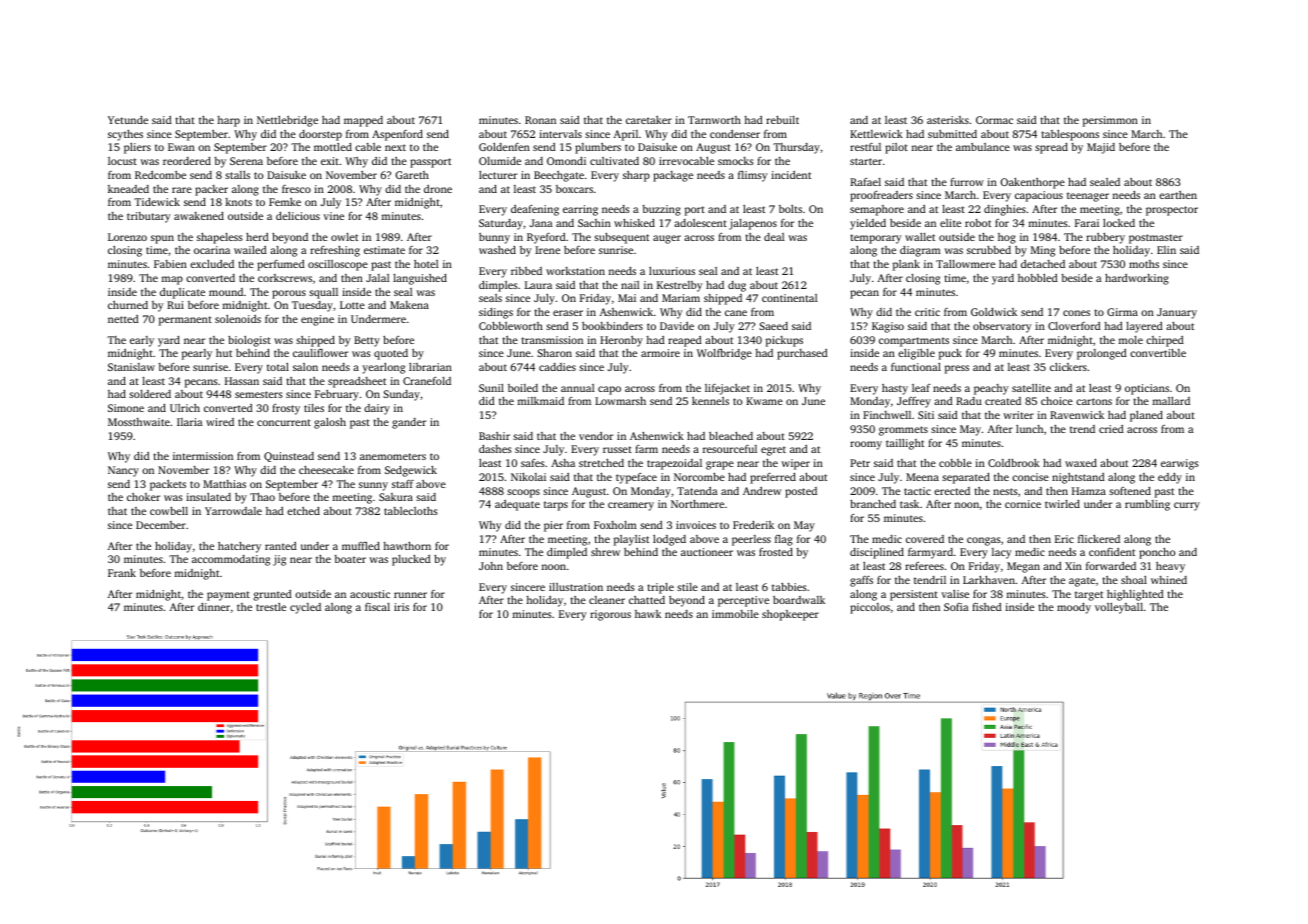 This image has height=924, width=1308. I want to click on tarps, so click(556, 506).
